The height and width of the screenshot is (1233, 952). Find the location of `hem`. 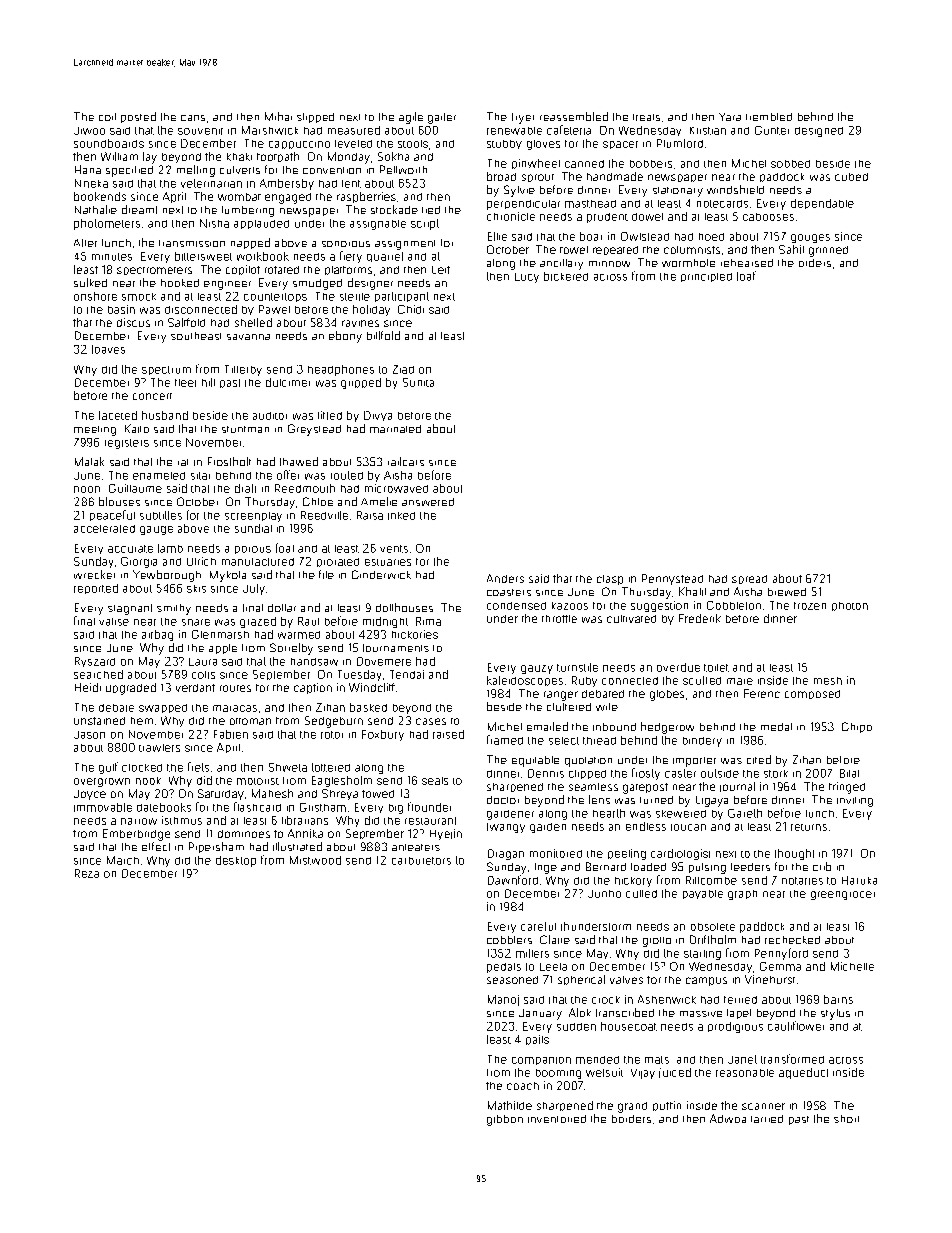

hem is located at coordinates (142, 721).
